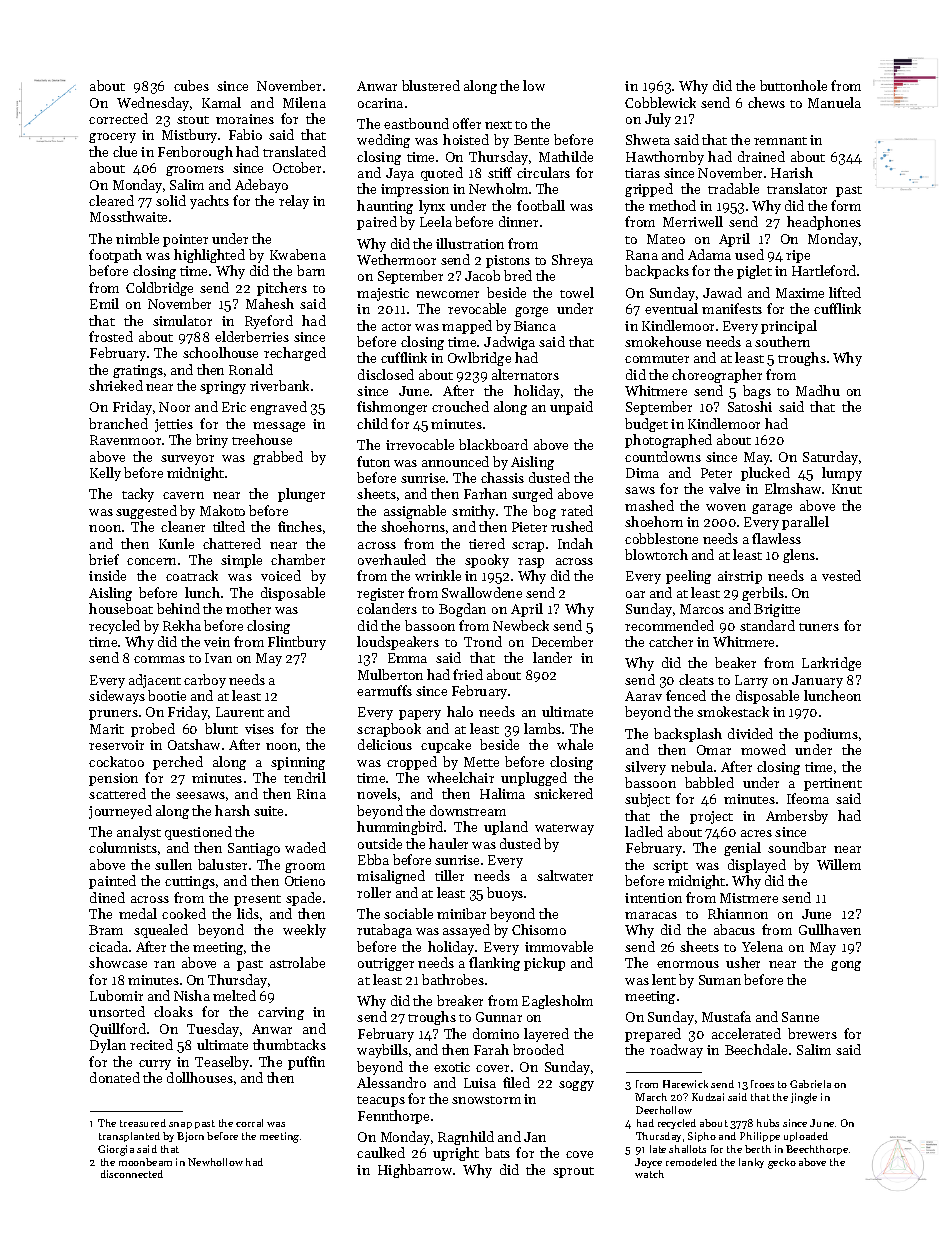 The width and height of the screenshot is (952, 1233). What do you see at coordinates (575, 543) in the screenshot?
I see `Indah` at bounding box center [575, 543].
